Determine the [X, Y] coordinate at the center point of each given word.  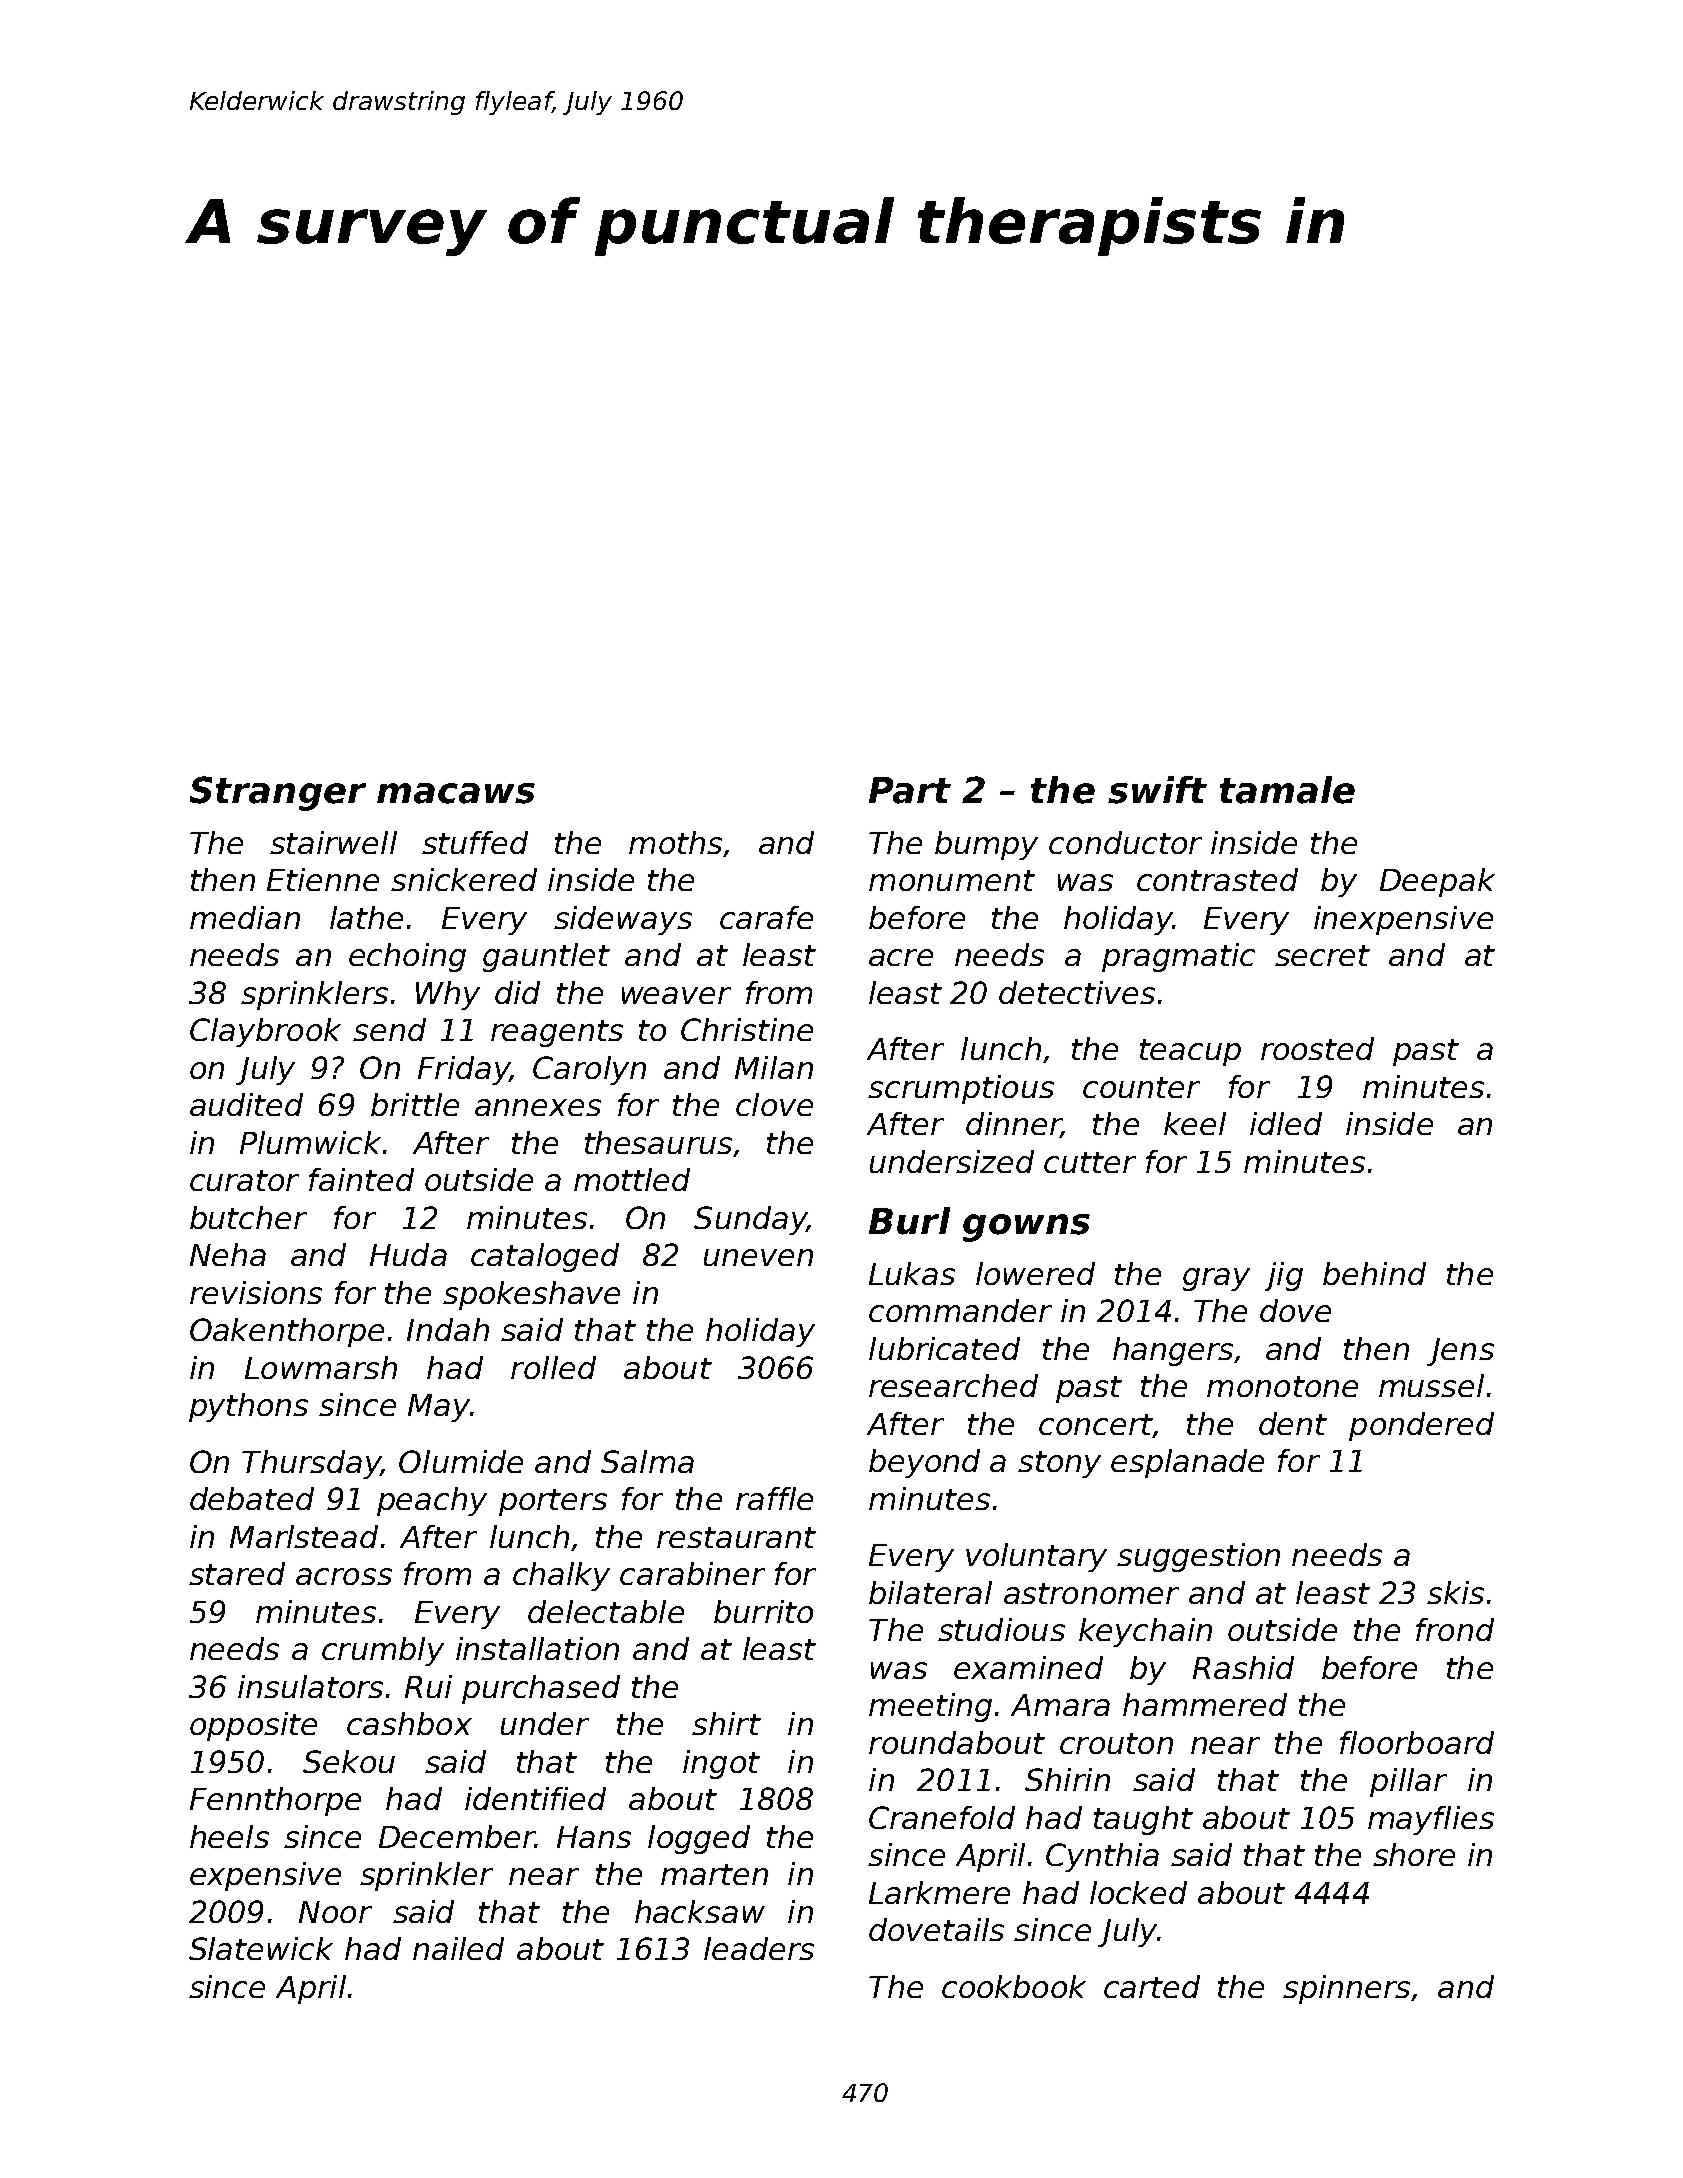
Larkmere [939, 1892]
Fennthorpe [275, 1801]
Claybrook [265, 1032]
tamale [1287, 790]
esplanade [1187, 1463]
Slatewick [261, 1948]
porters [553, 1502]
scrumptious [961, 1089]
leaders [759, 1948]
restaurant [736, 1537]
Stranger [278, 793]
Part [910, 790]
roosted [1317, 1048]
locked [1138, 1892]
